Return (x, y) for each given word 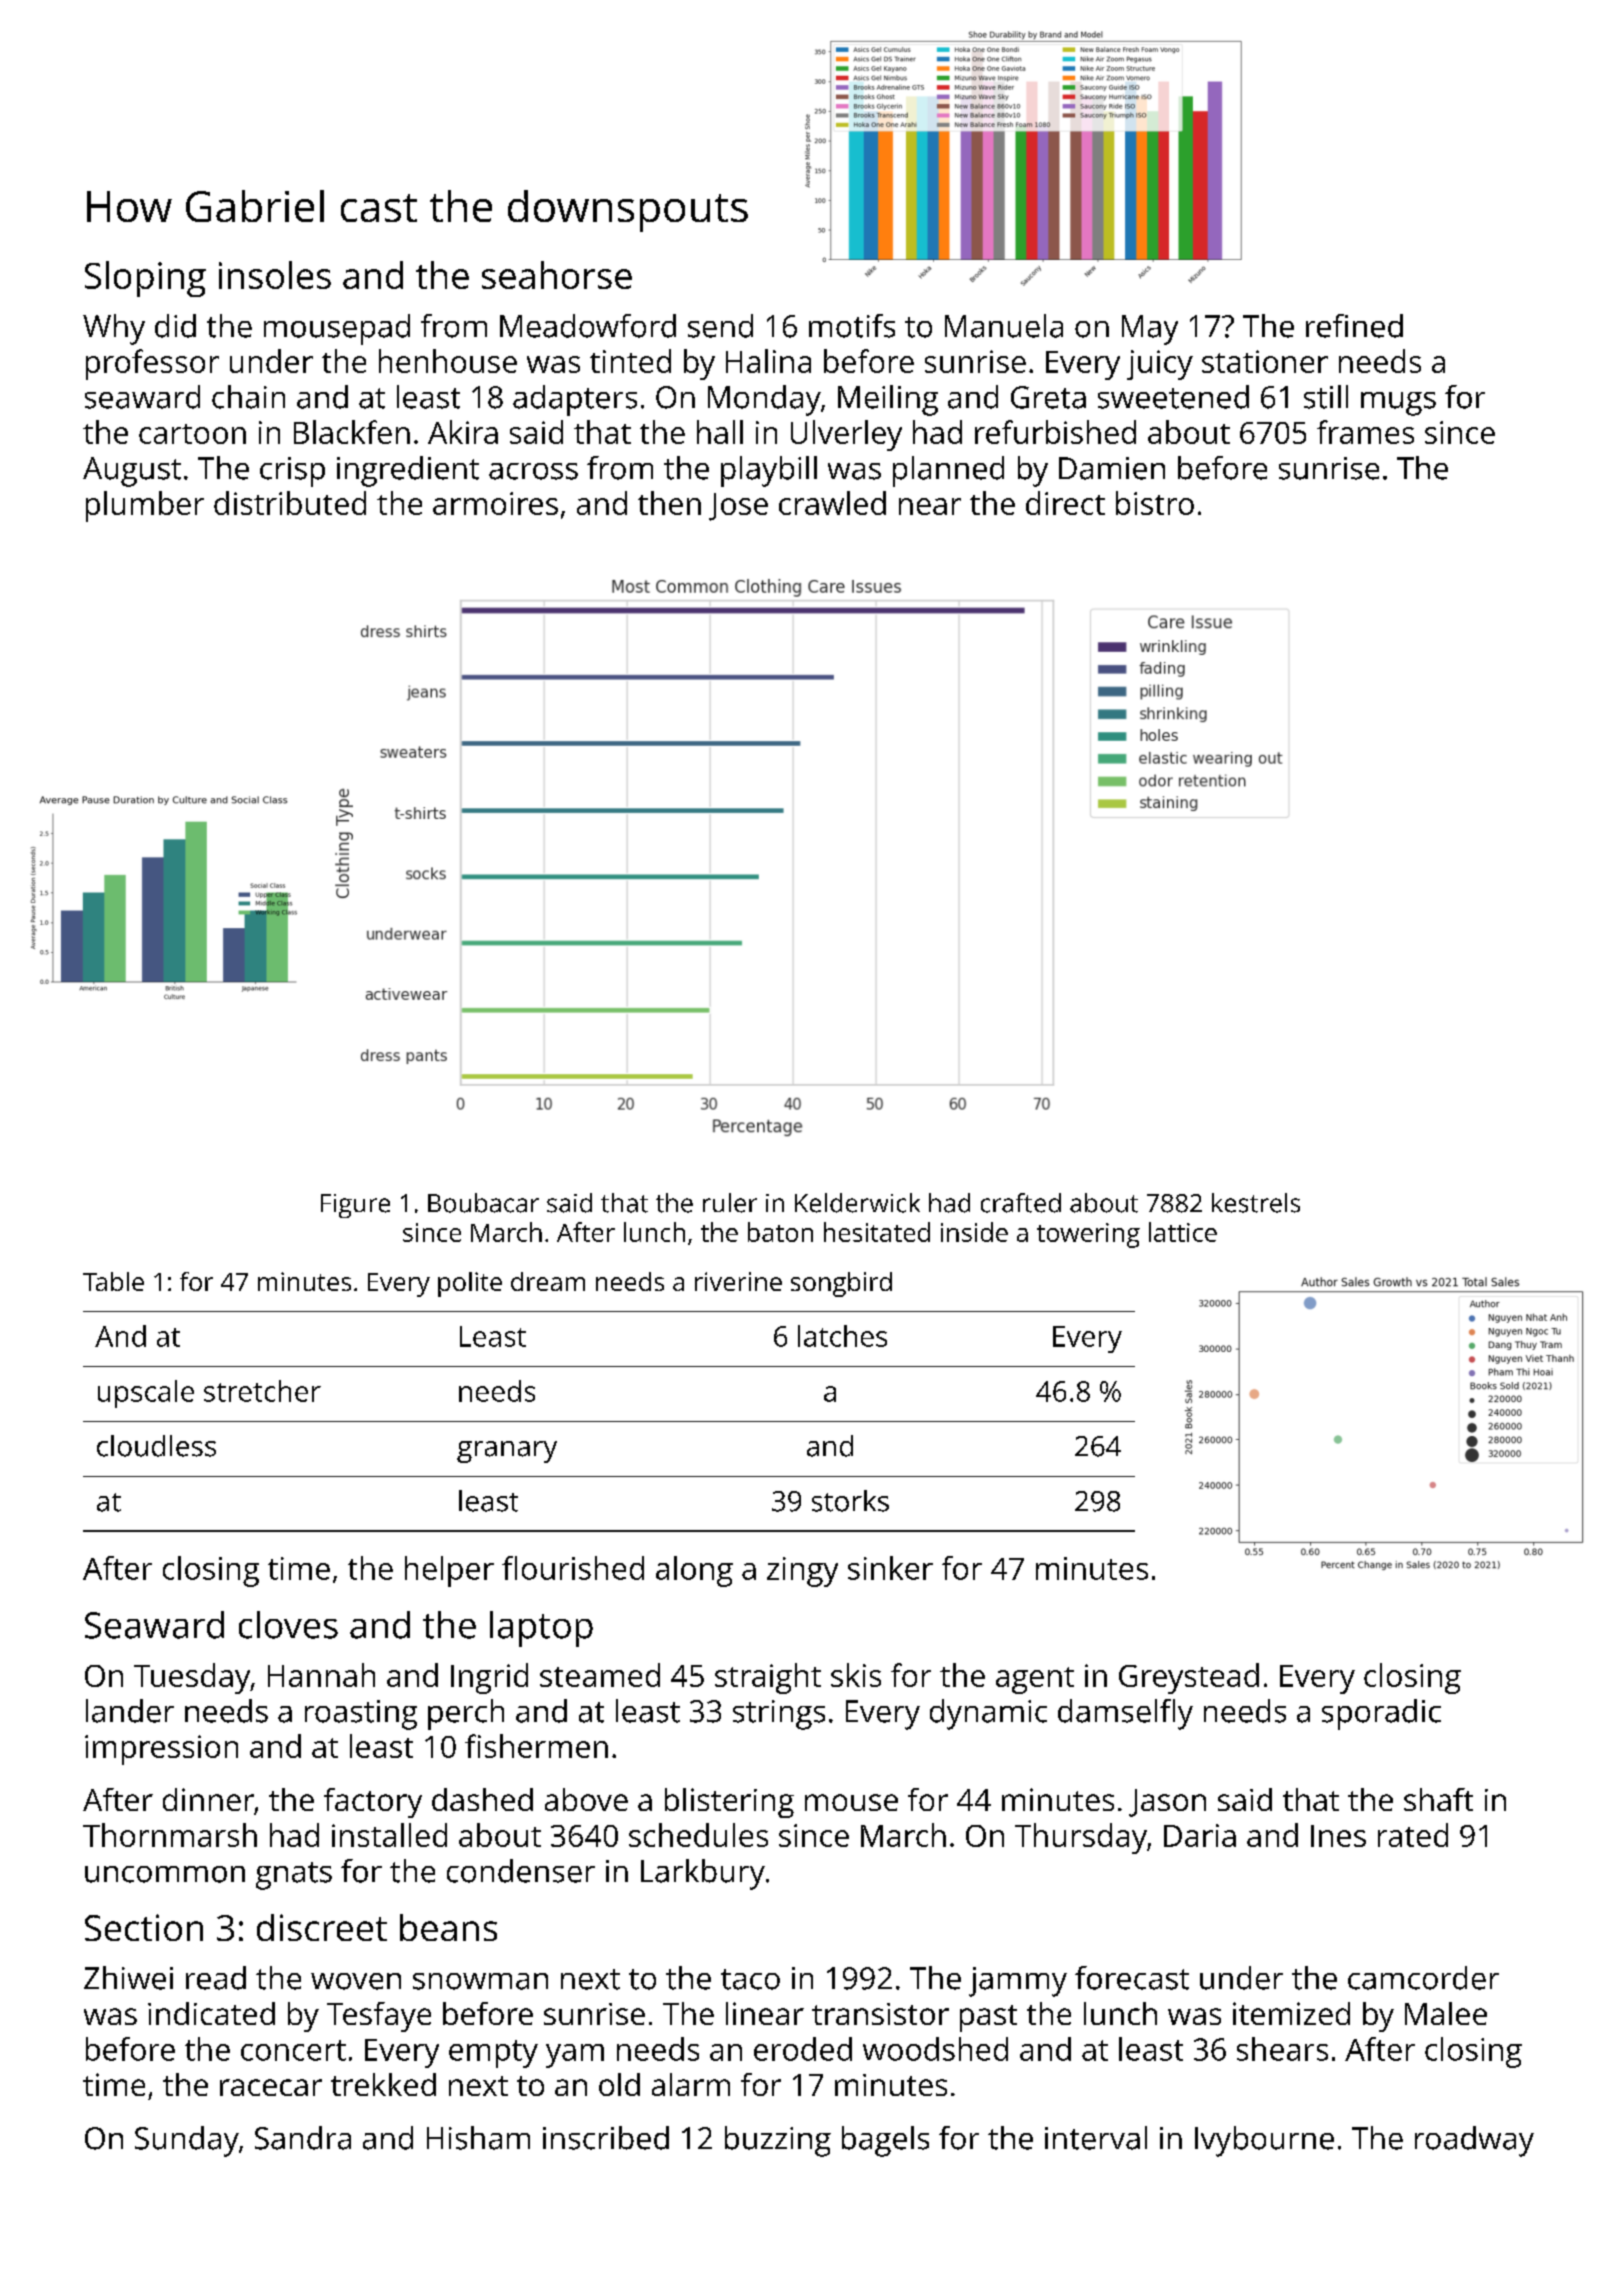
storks (850, 1501)
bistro (1155, 503)
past (988, 2018)
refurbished (1055, 432)
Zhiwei (128, 1978)
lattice (1183, 1232)
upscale (146, 1394)
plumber (145, 506)
